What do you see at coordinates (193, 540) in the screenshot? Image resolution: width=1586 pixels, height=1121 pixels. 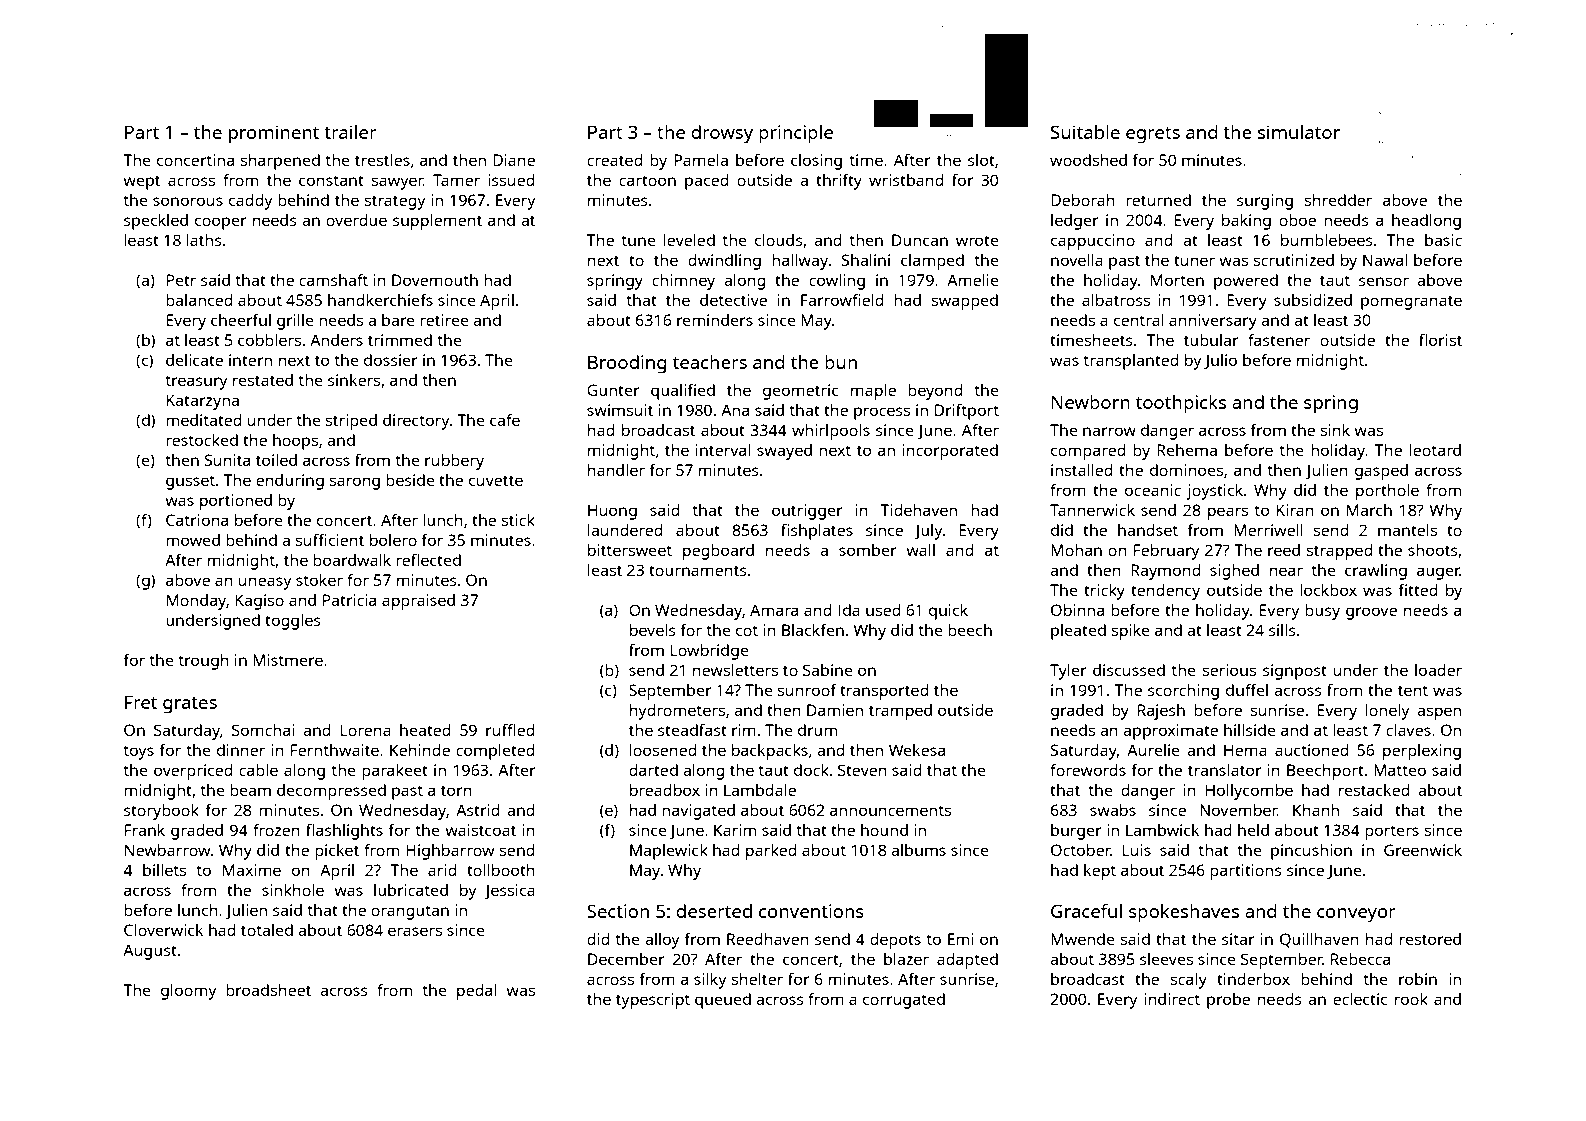 I see `mowed` at bounding box center [193, 540].
